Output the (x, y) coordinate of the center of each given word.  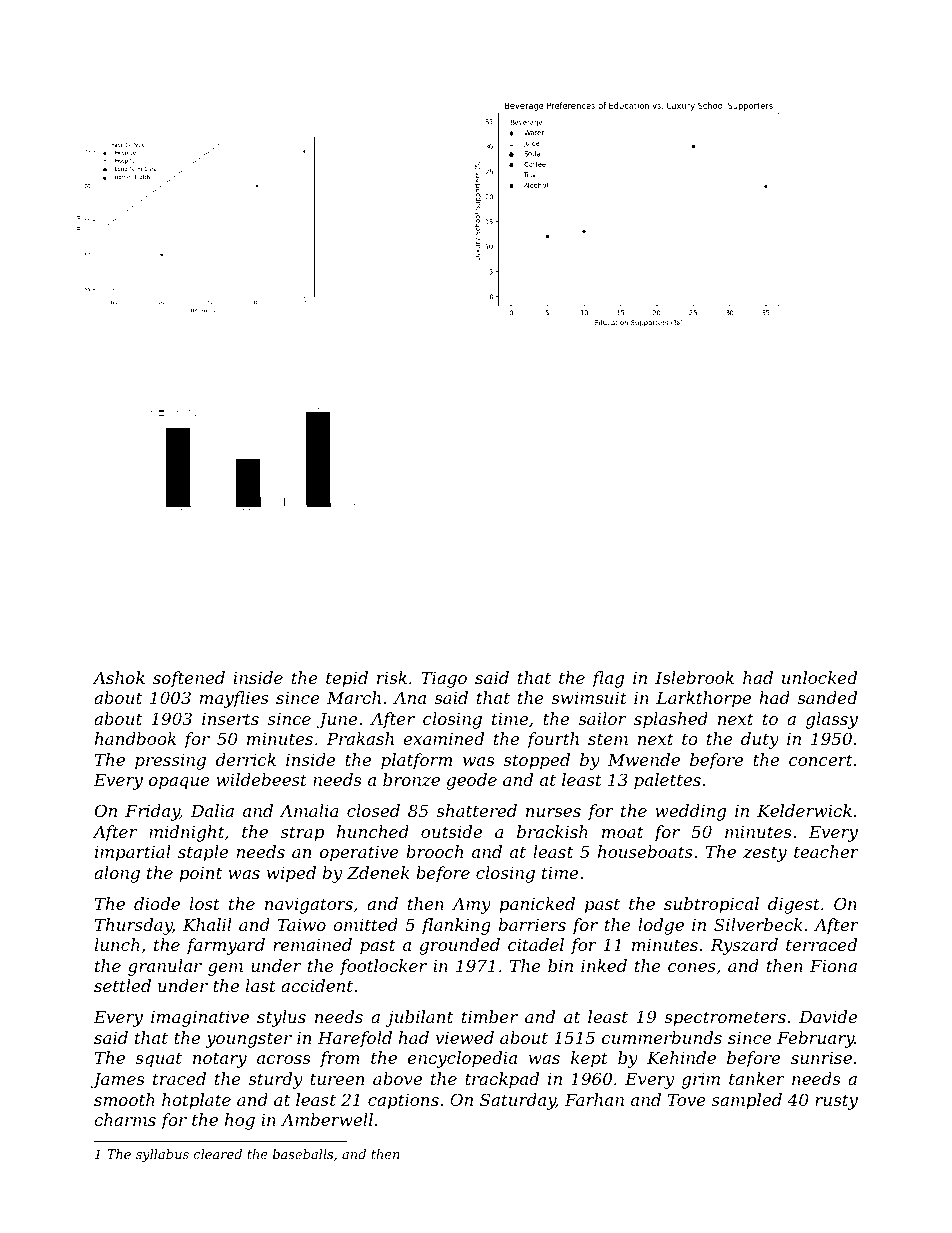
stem (608, 739)
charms (125, 1119)
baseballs (303, 1154)
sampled (747, 1101)
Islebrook (694, 677)
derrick (246, 759)
